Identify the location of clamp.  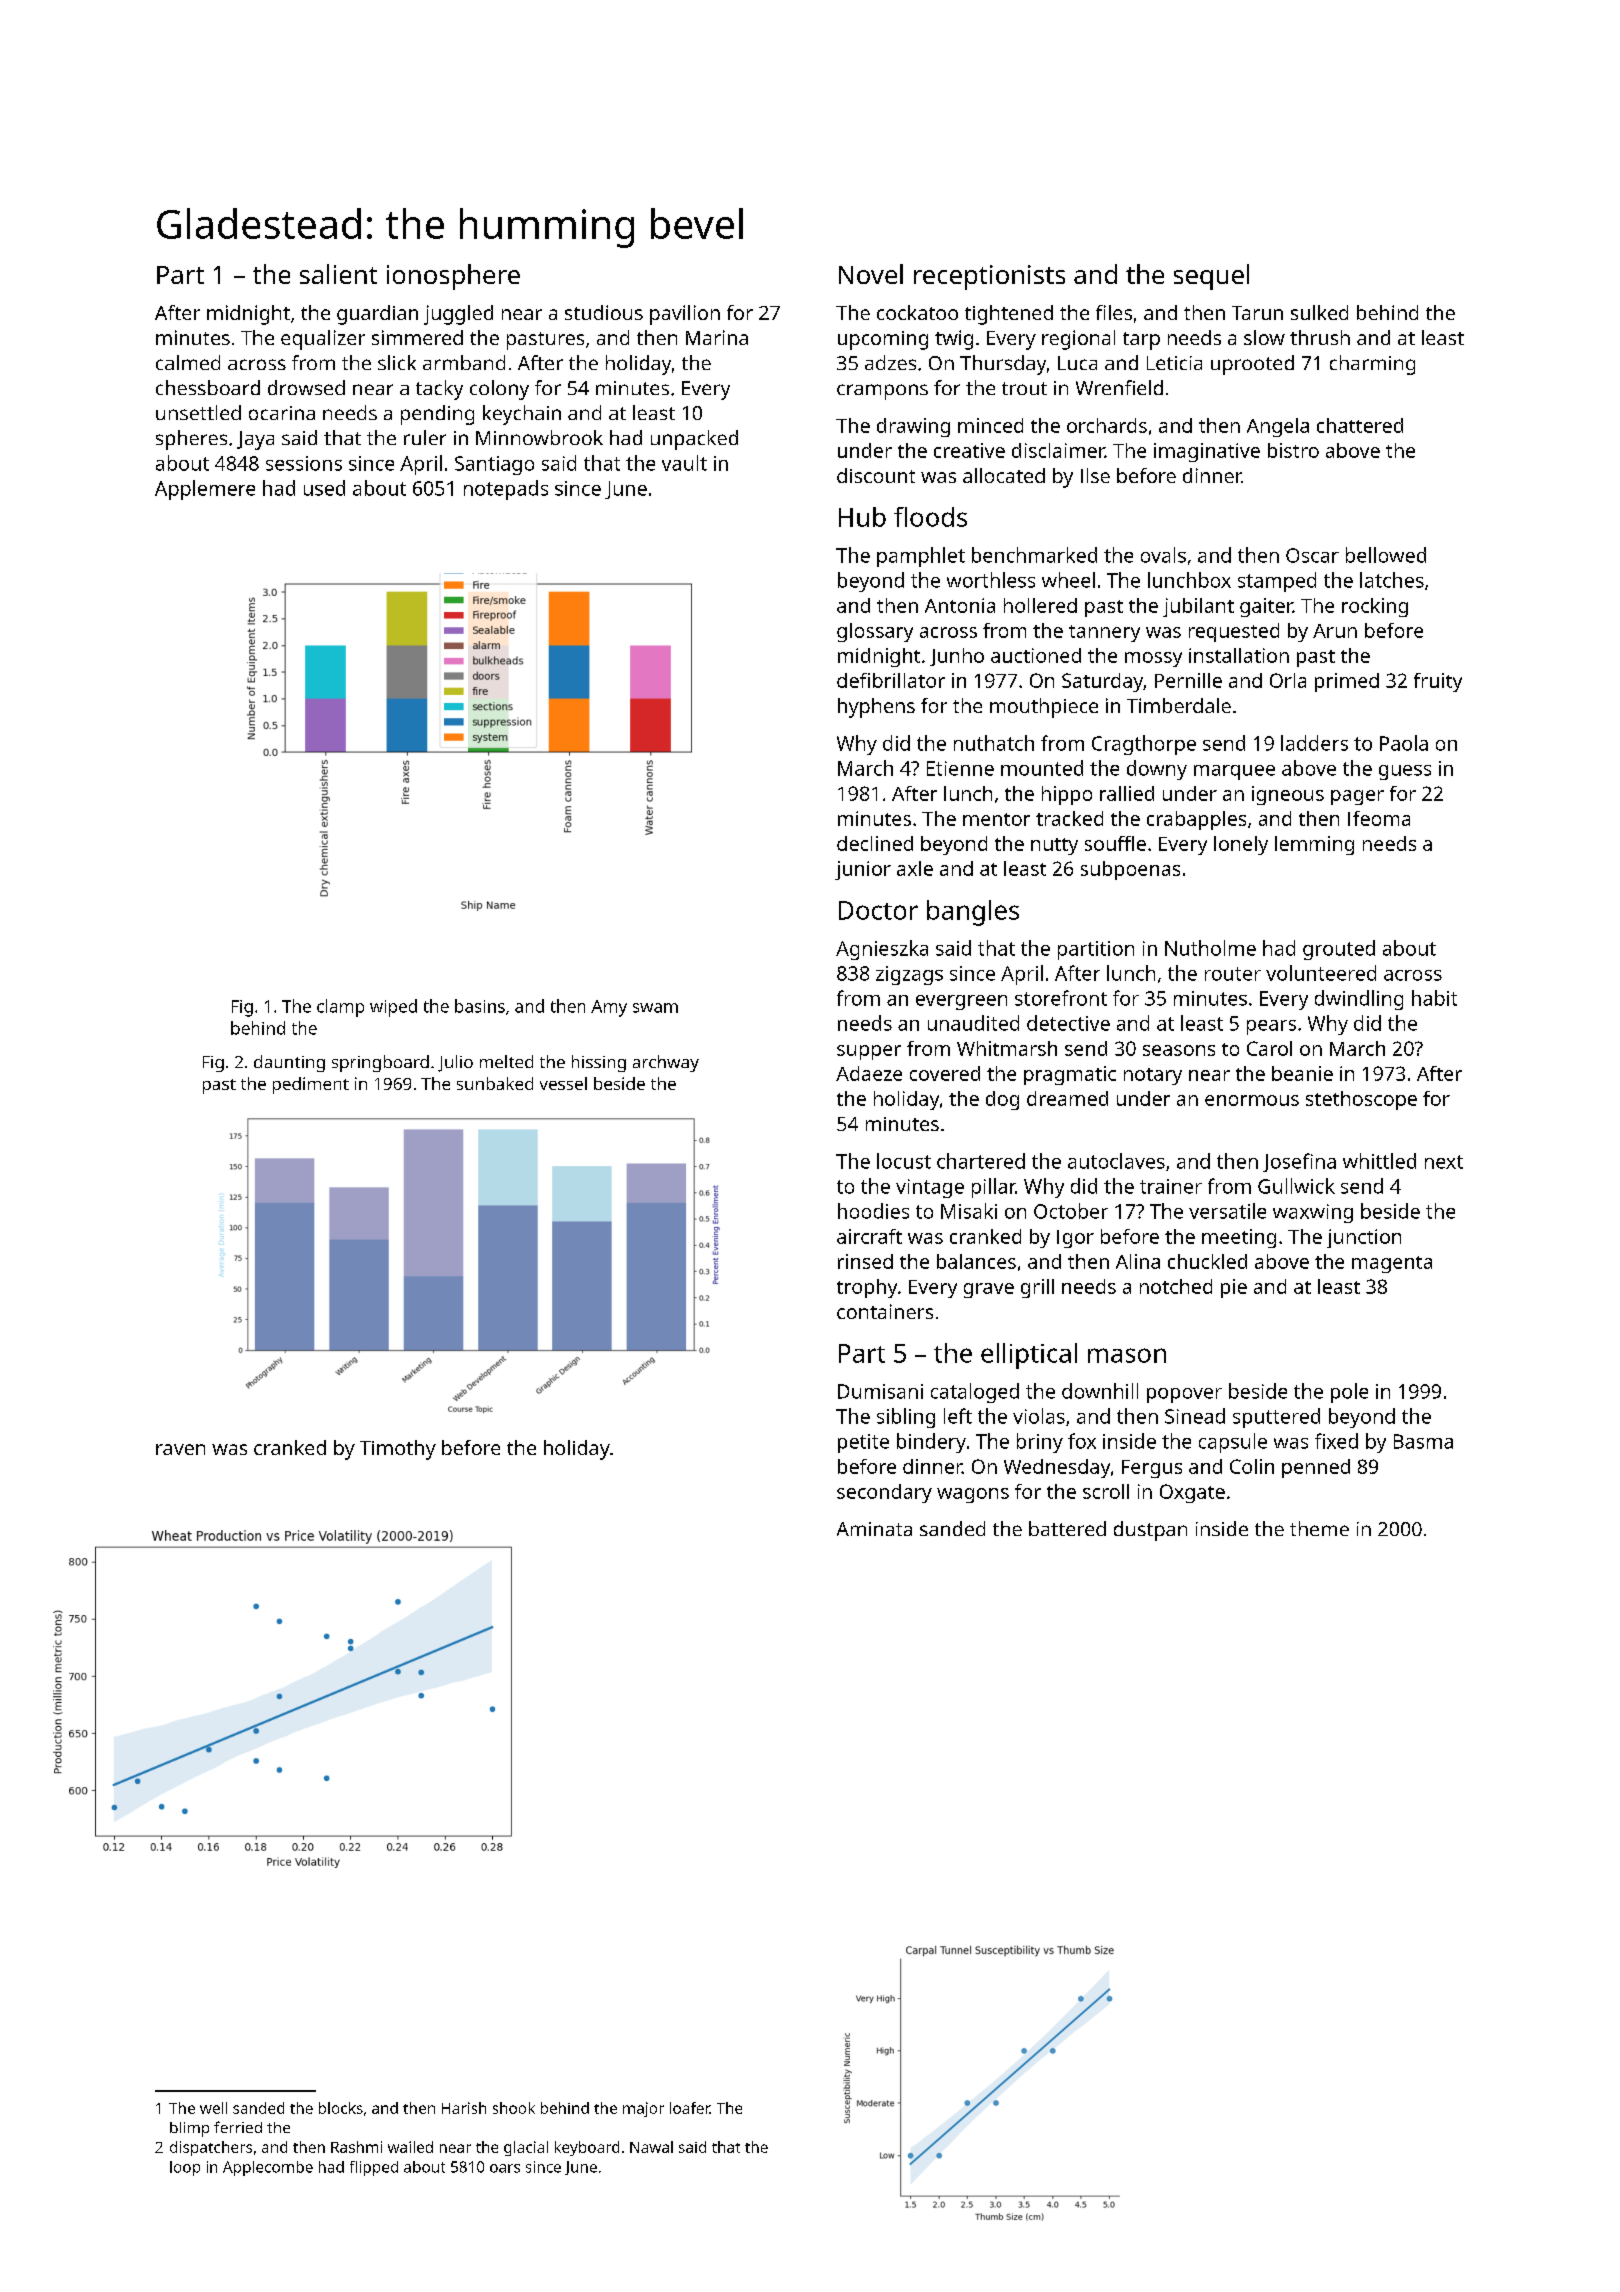
(340, 1008).
